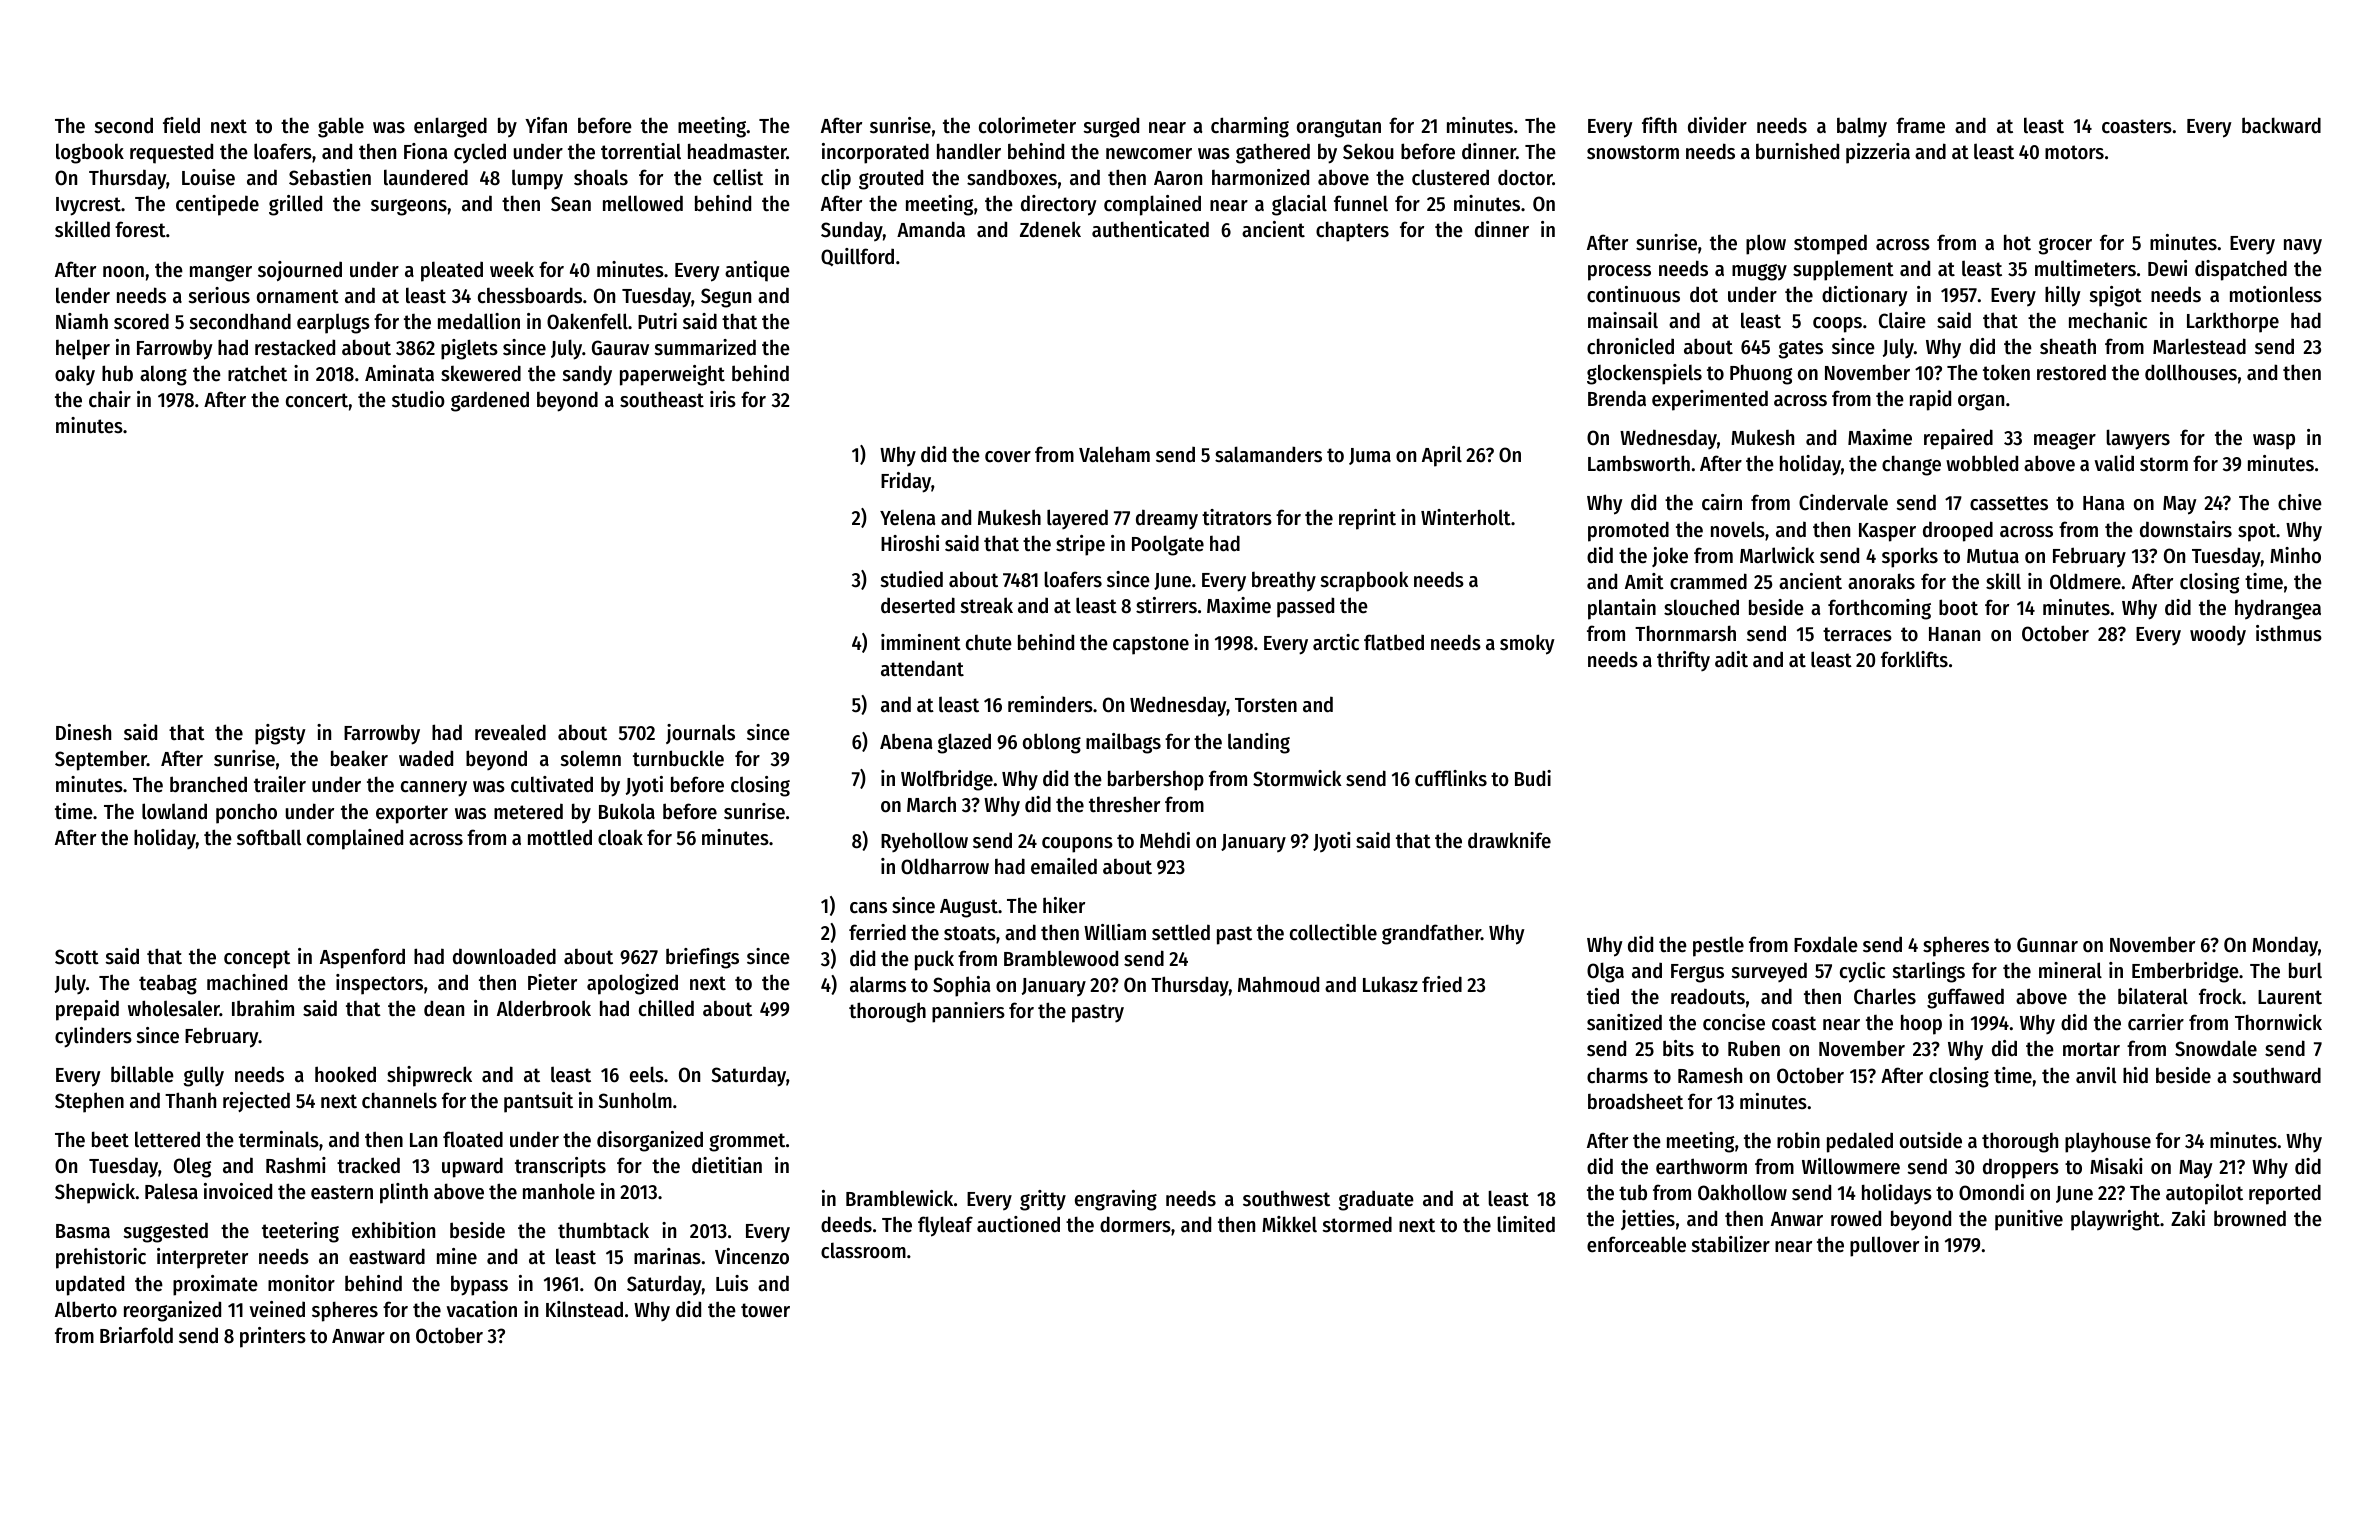 The width and height of the page is (2377, 1538). Describe the element at coordinates (765, 1310) in the page. I see `tower` at that location.
